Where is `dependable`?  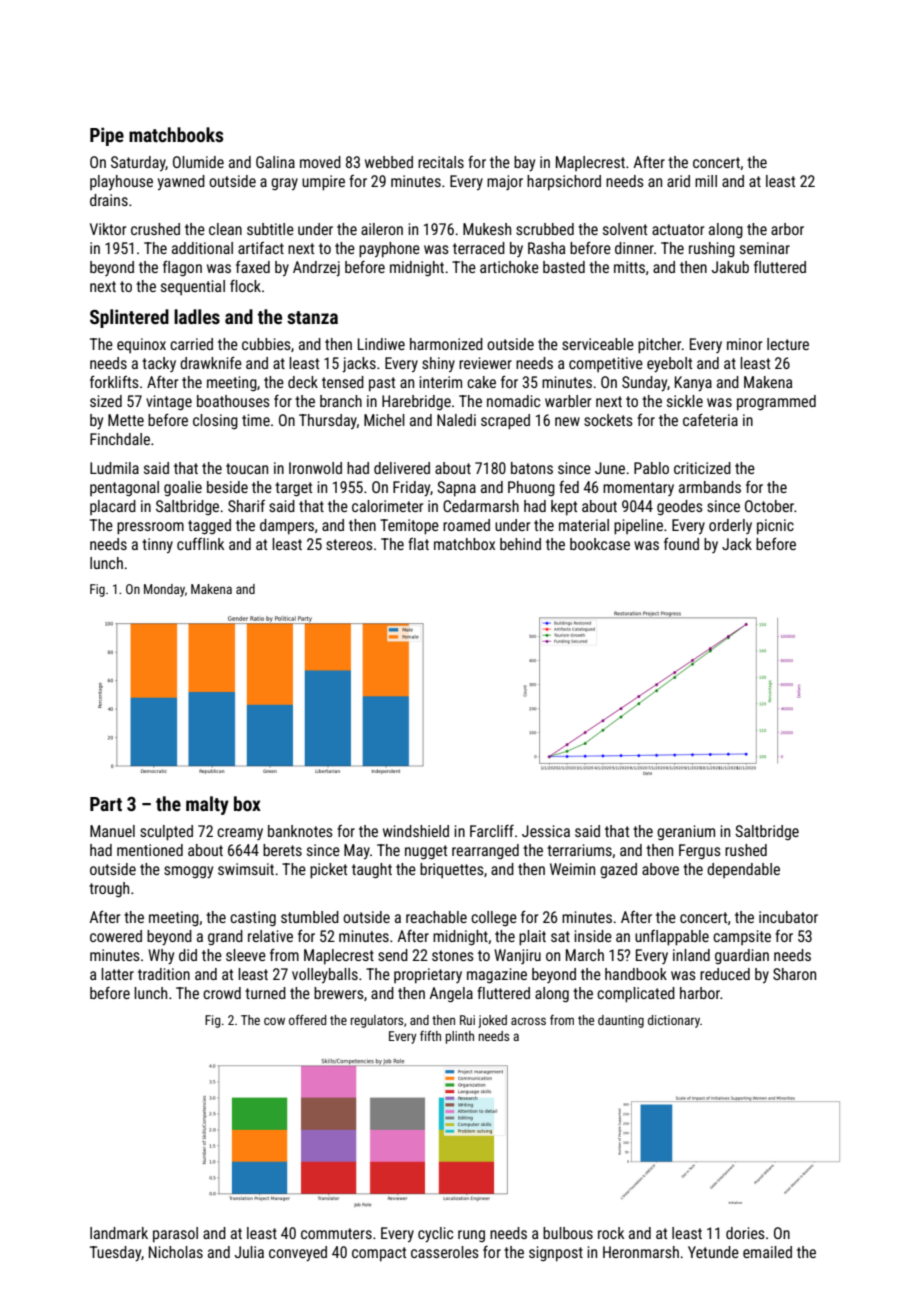
dependable is located at coordinates (743, 870).
